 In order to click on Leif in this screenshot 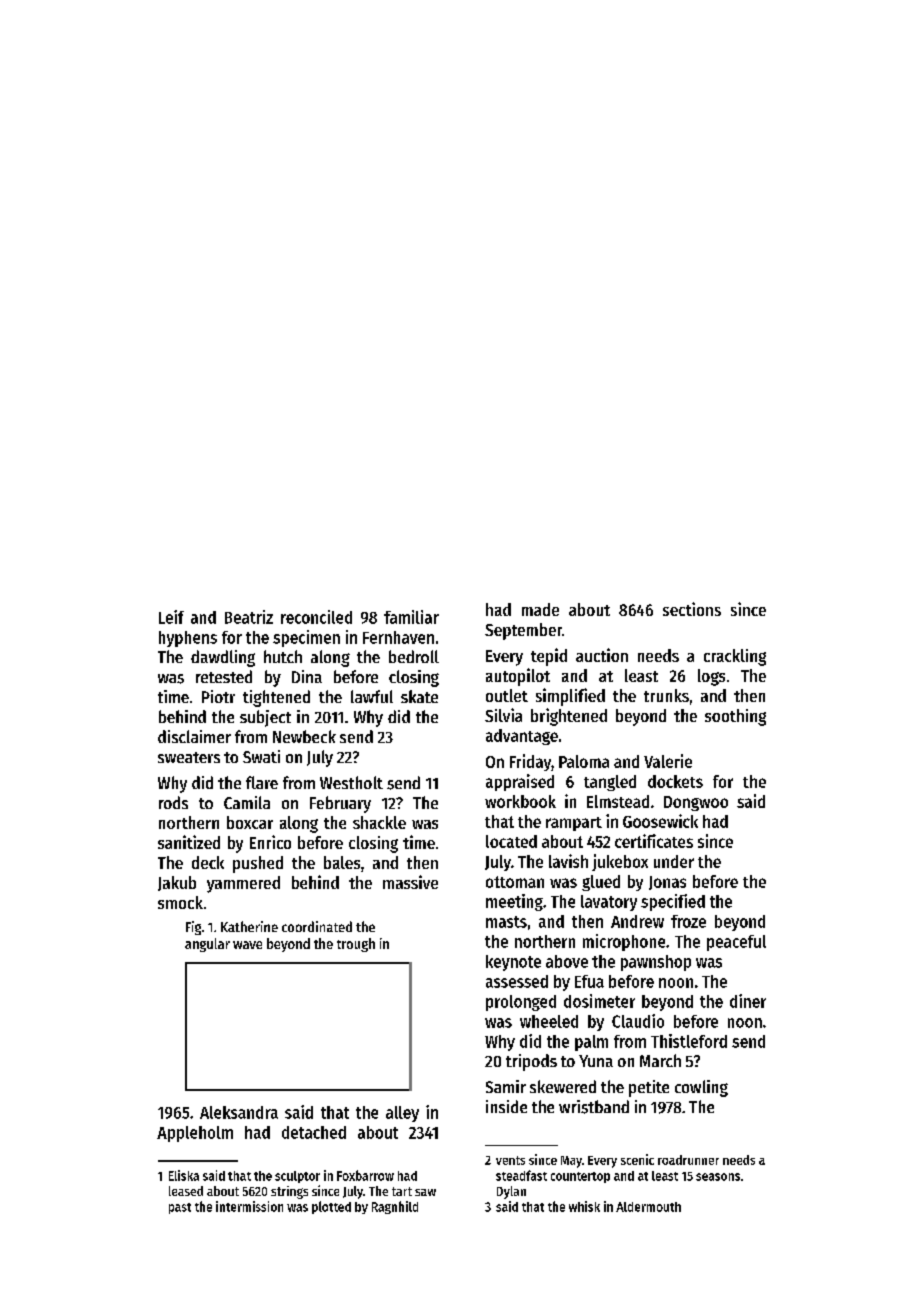, I will do `click(171, 617)`.
